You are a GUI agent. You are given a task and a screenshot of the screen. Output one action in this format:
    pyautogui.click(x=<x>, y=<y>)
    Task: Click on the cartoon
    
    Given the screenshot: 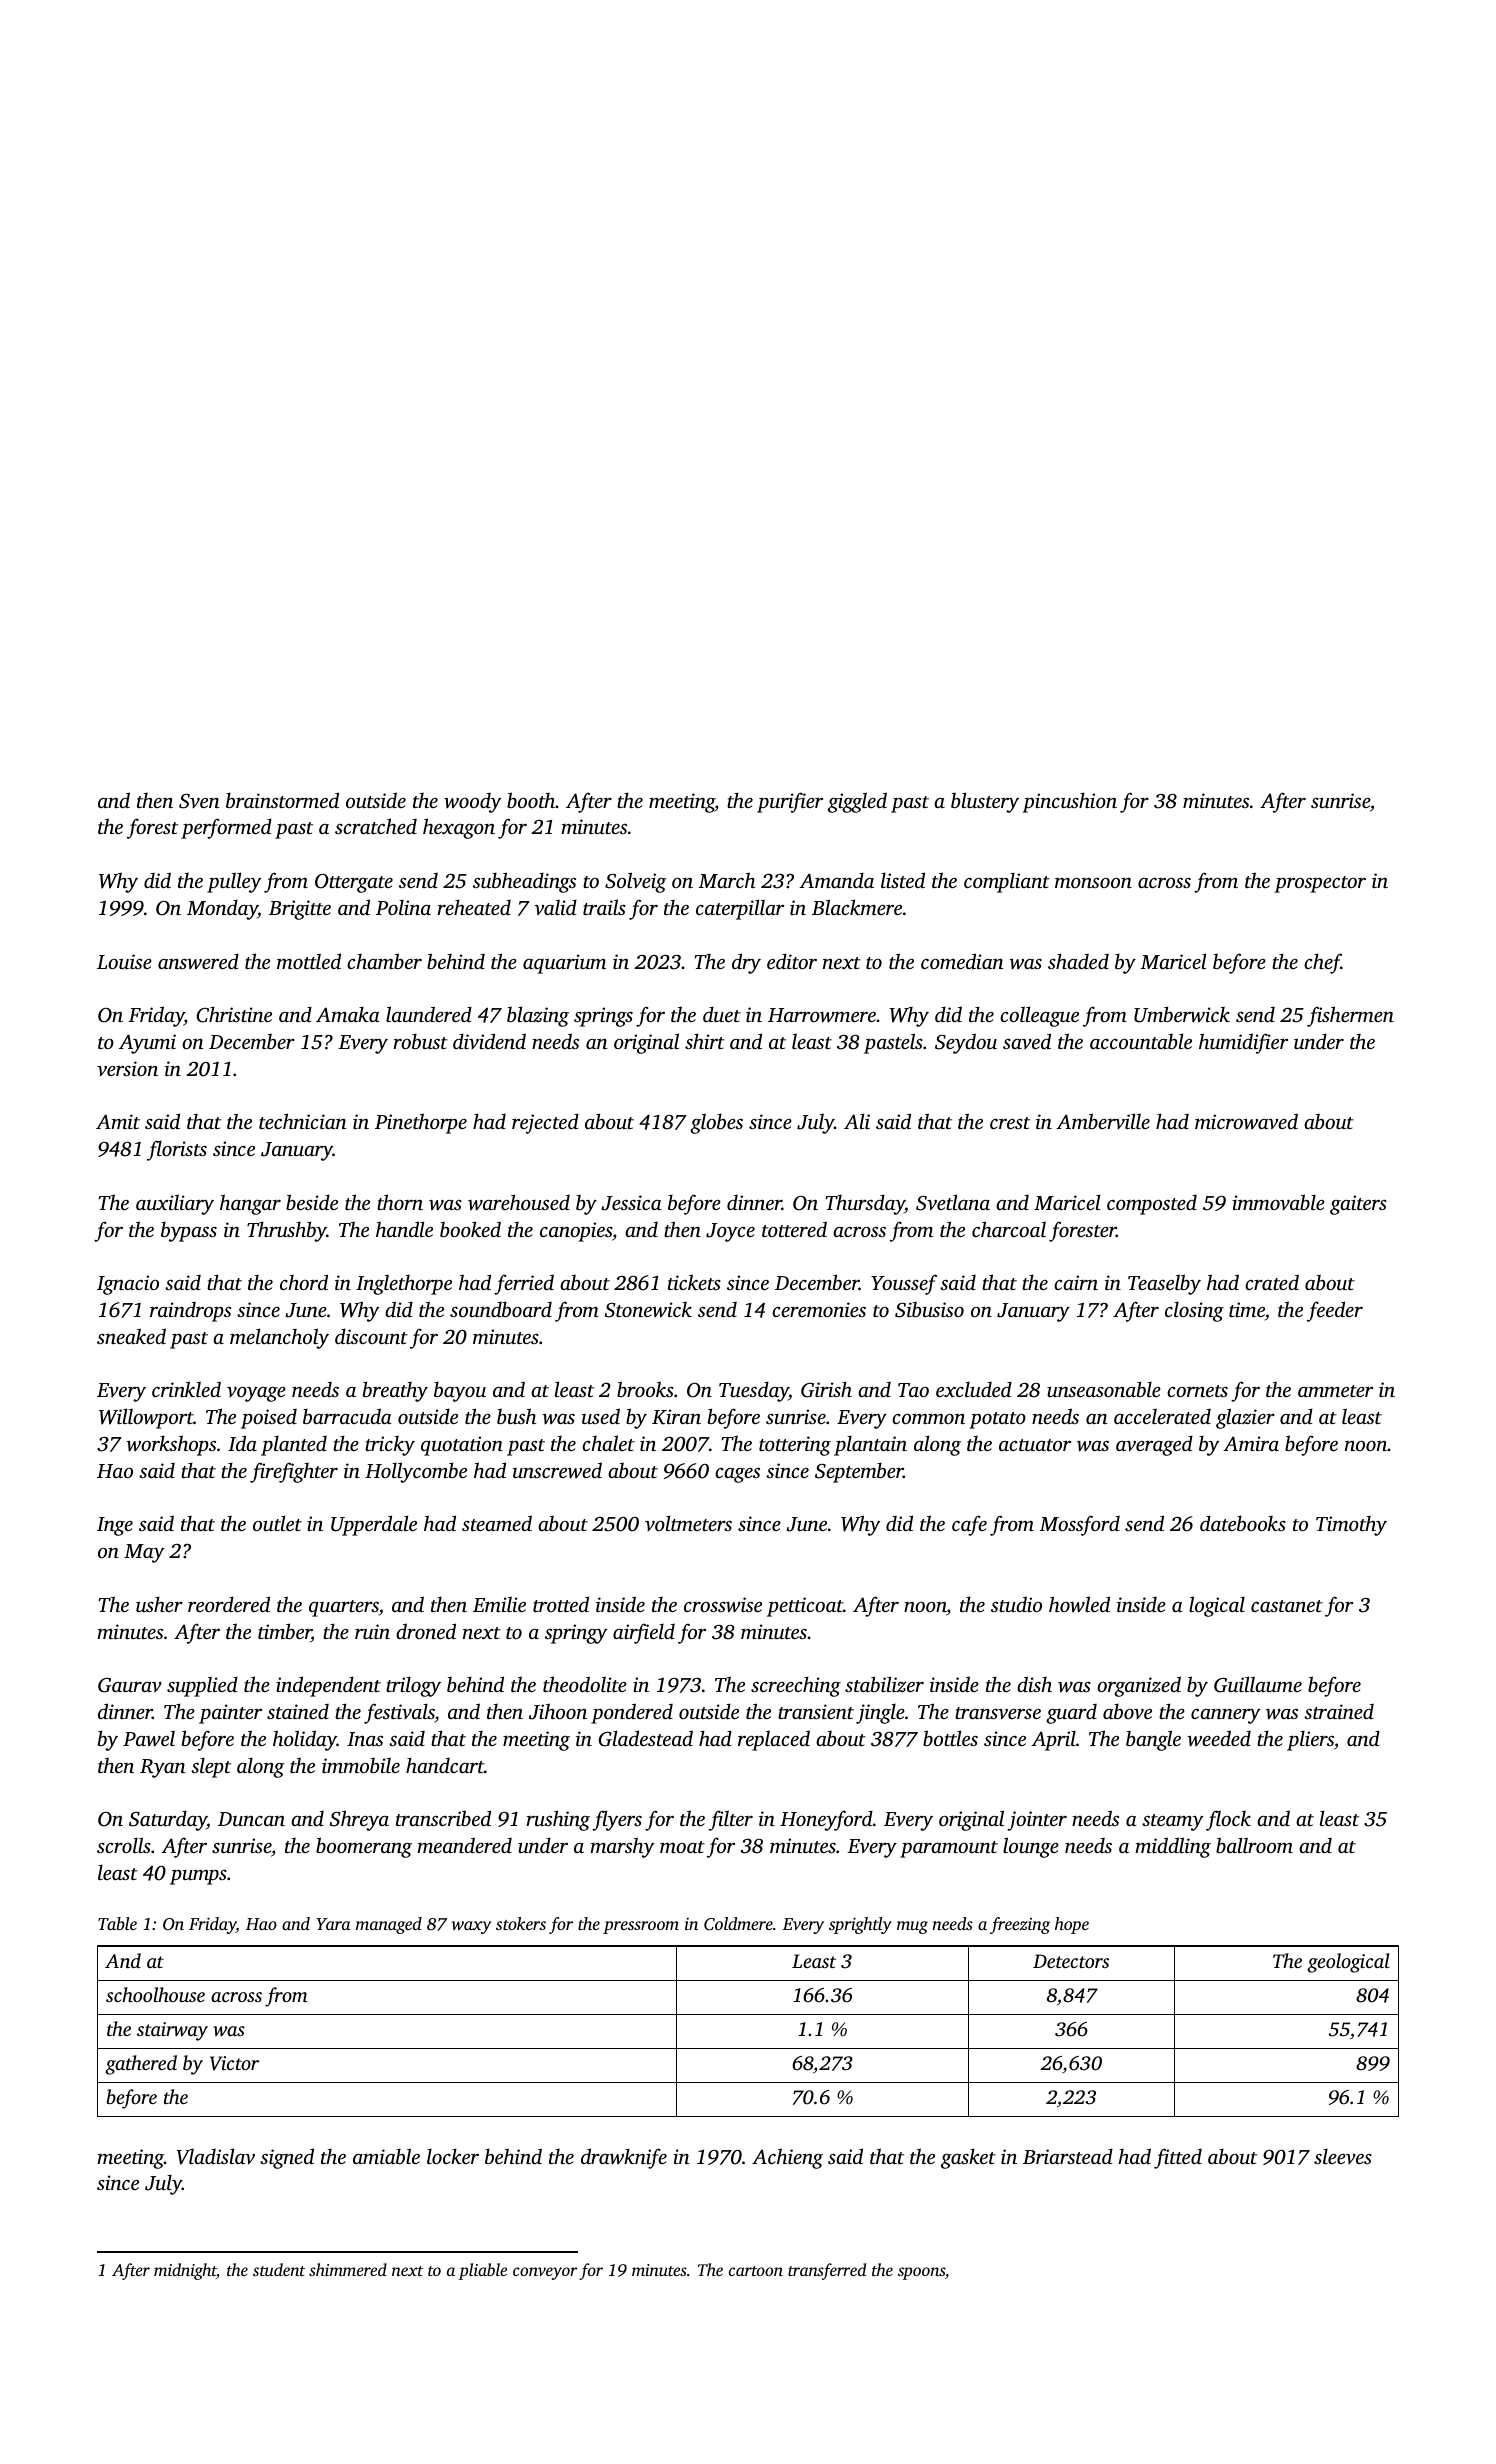 What is the action you would take?
    pyautogui.click(x=756, y=2271)
